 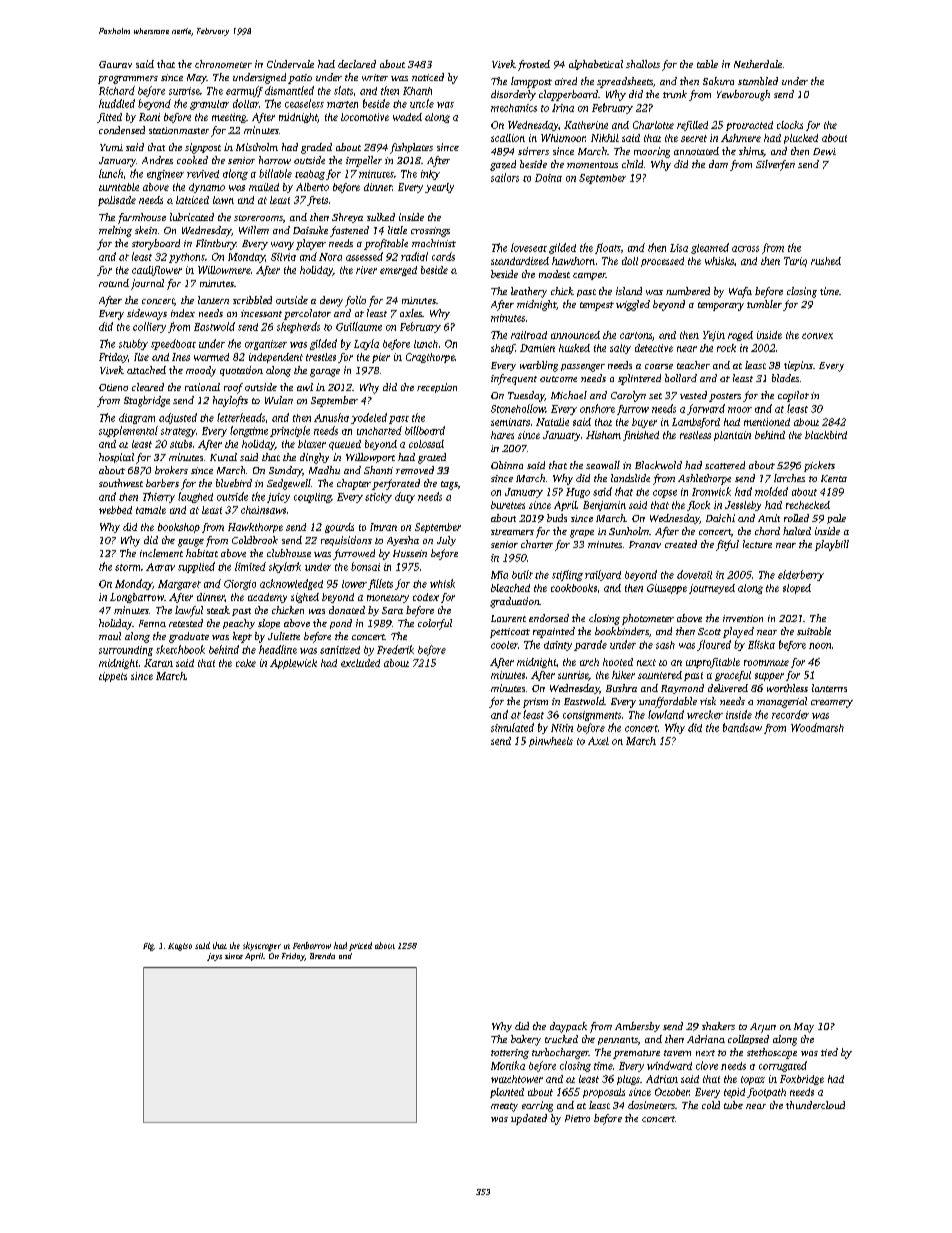 What do you see at coordinates (437, 388) in the screenshot?
I see `reception` at bounding box center [437, 388].
